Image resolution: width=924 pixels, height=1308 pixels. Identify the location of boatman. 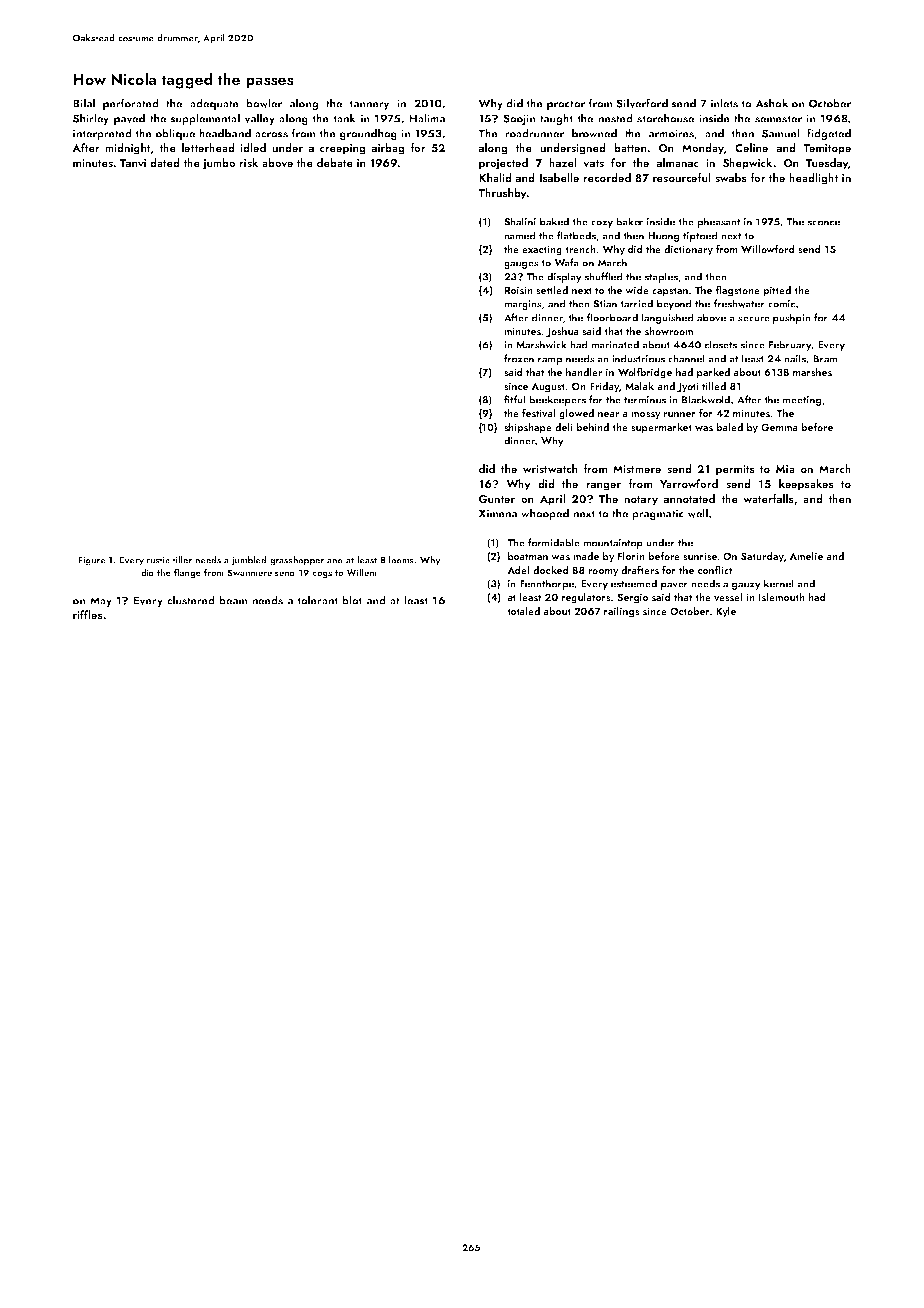
(528, 556).
